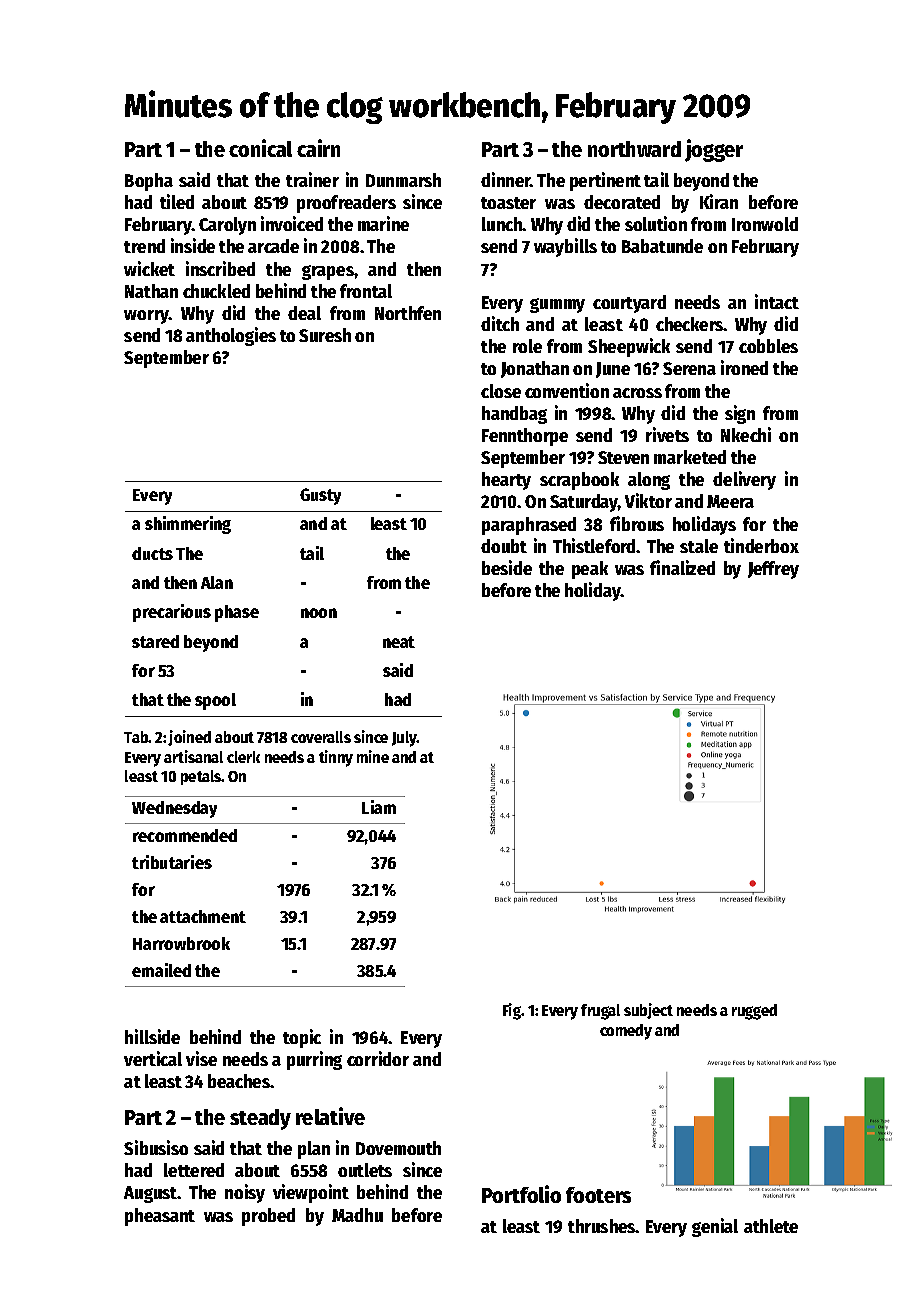 The height and width of the page is (1311, 924). What do you see at coordinates (754, 1012) in the page?
I see `rugged` at bounding box center [754, 1012].
